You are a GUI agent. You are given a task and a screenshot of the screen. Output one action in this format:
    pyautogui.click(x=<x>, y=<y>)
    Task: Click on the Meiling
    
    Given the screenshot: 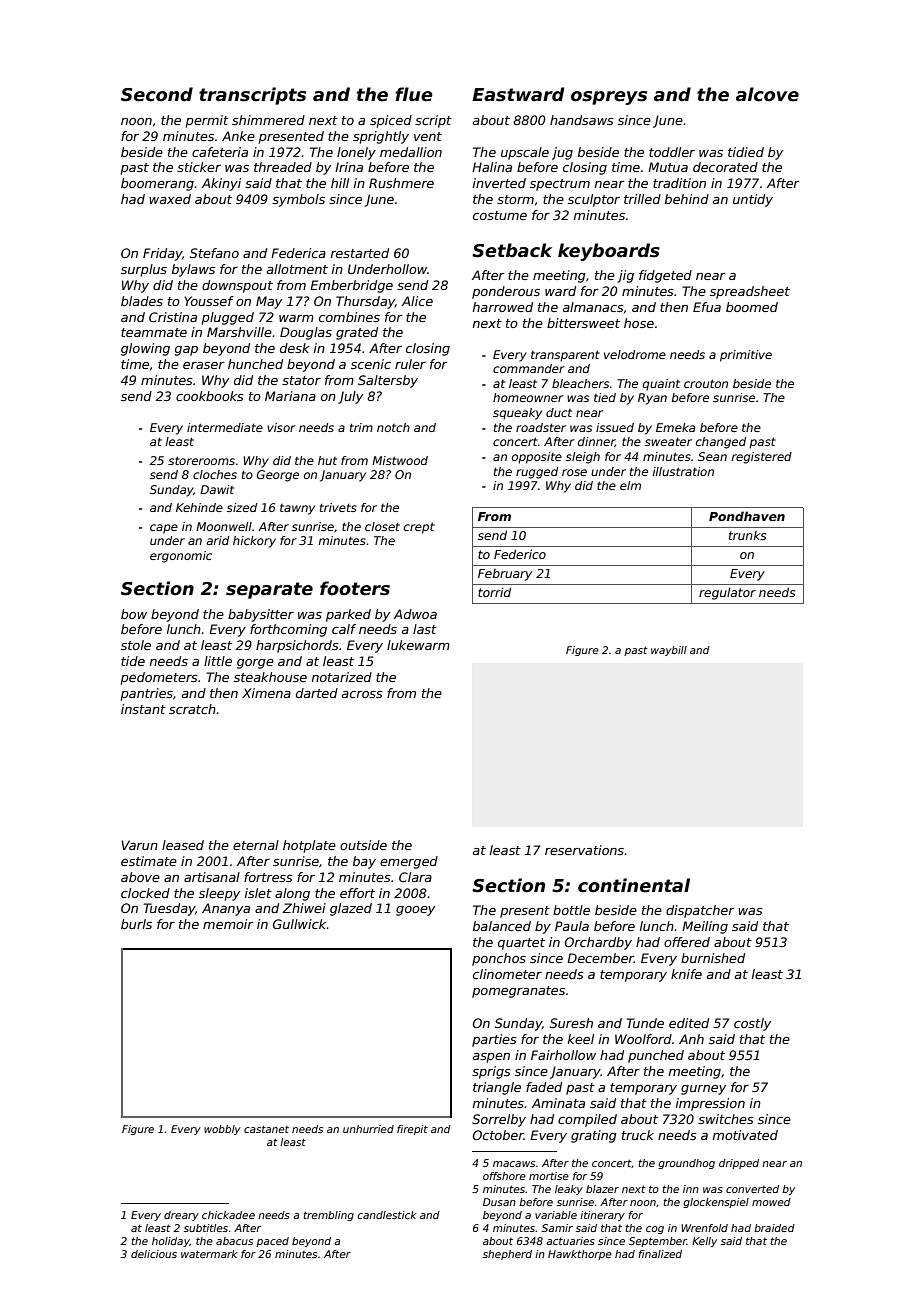 What is the action you would take?
    pyautogui.click(x=705, y=927)
